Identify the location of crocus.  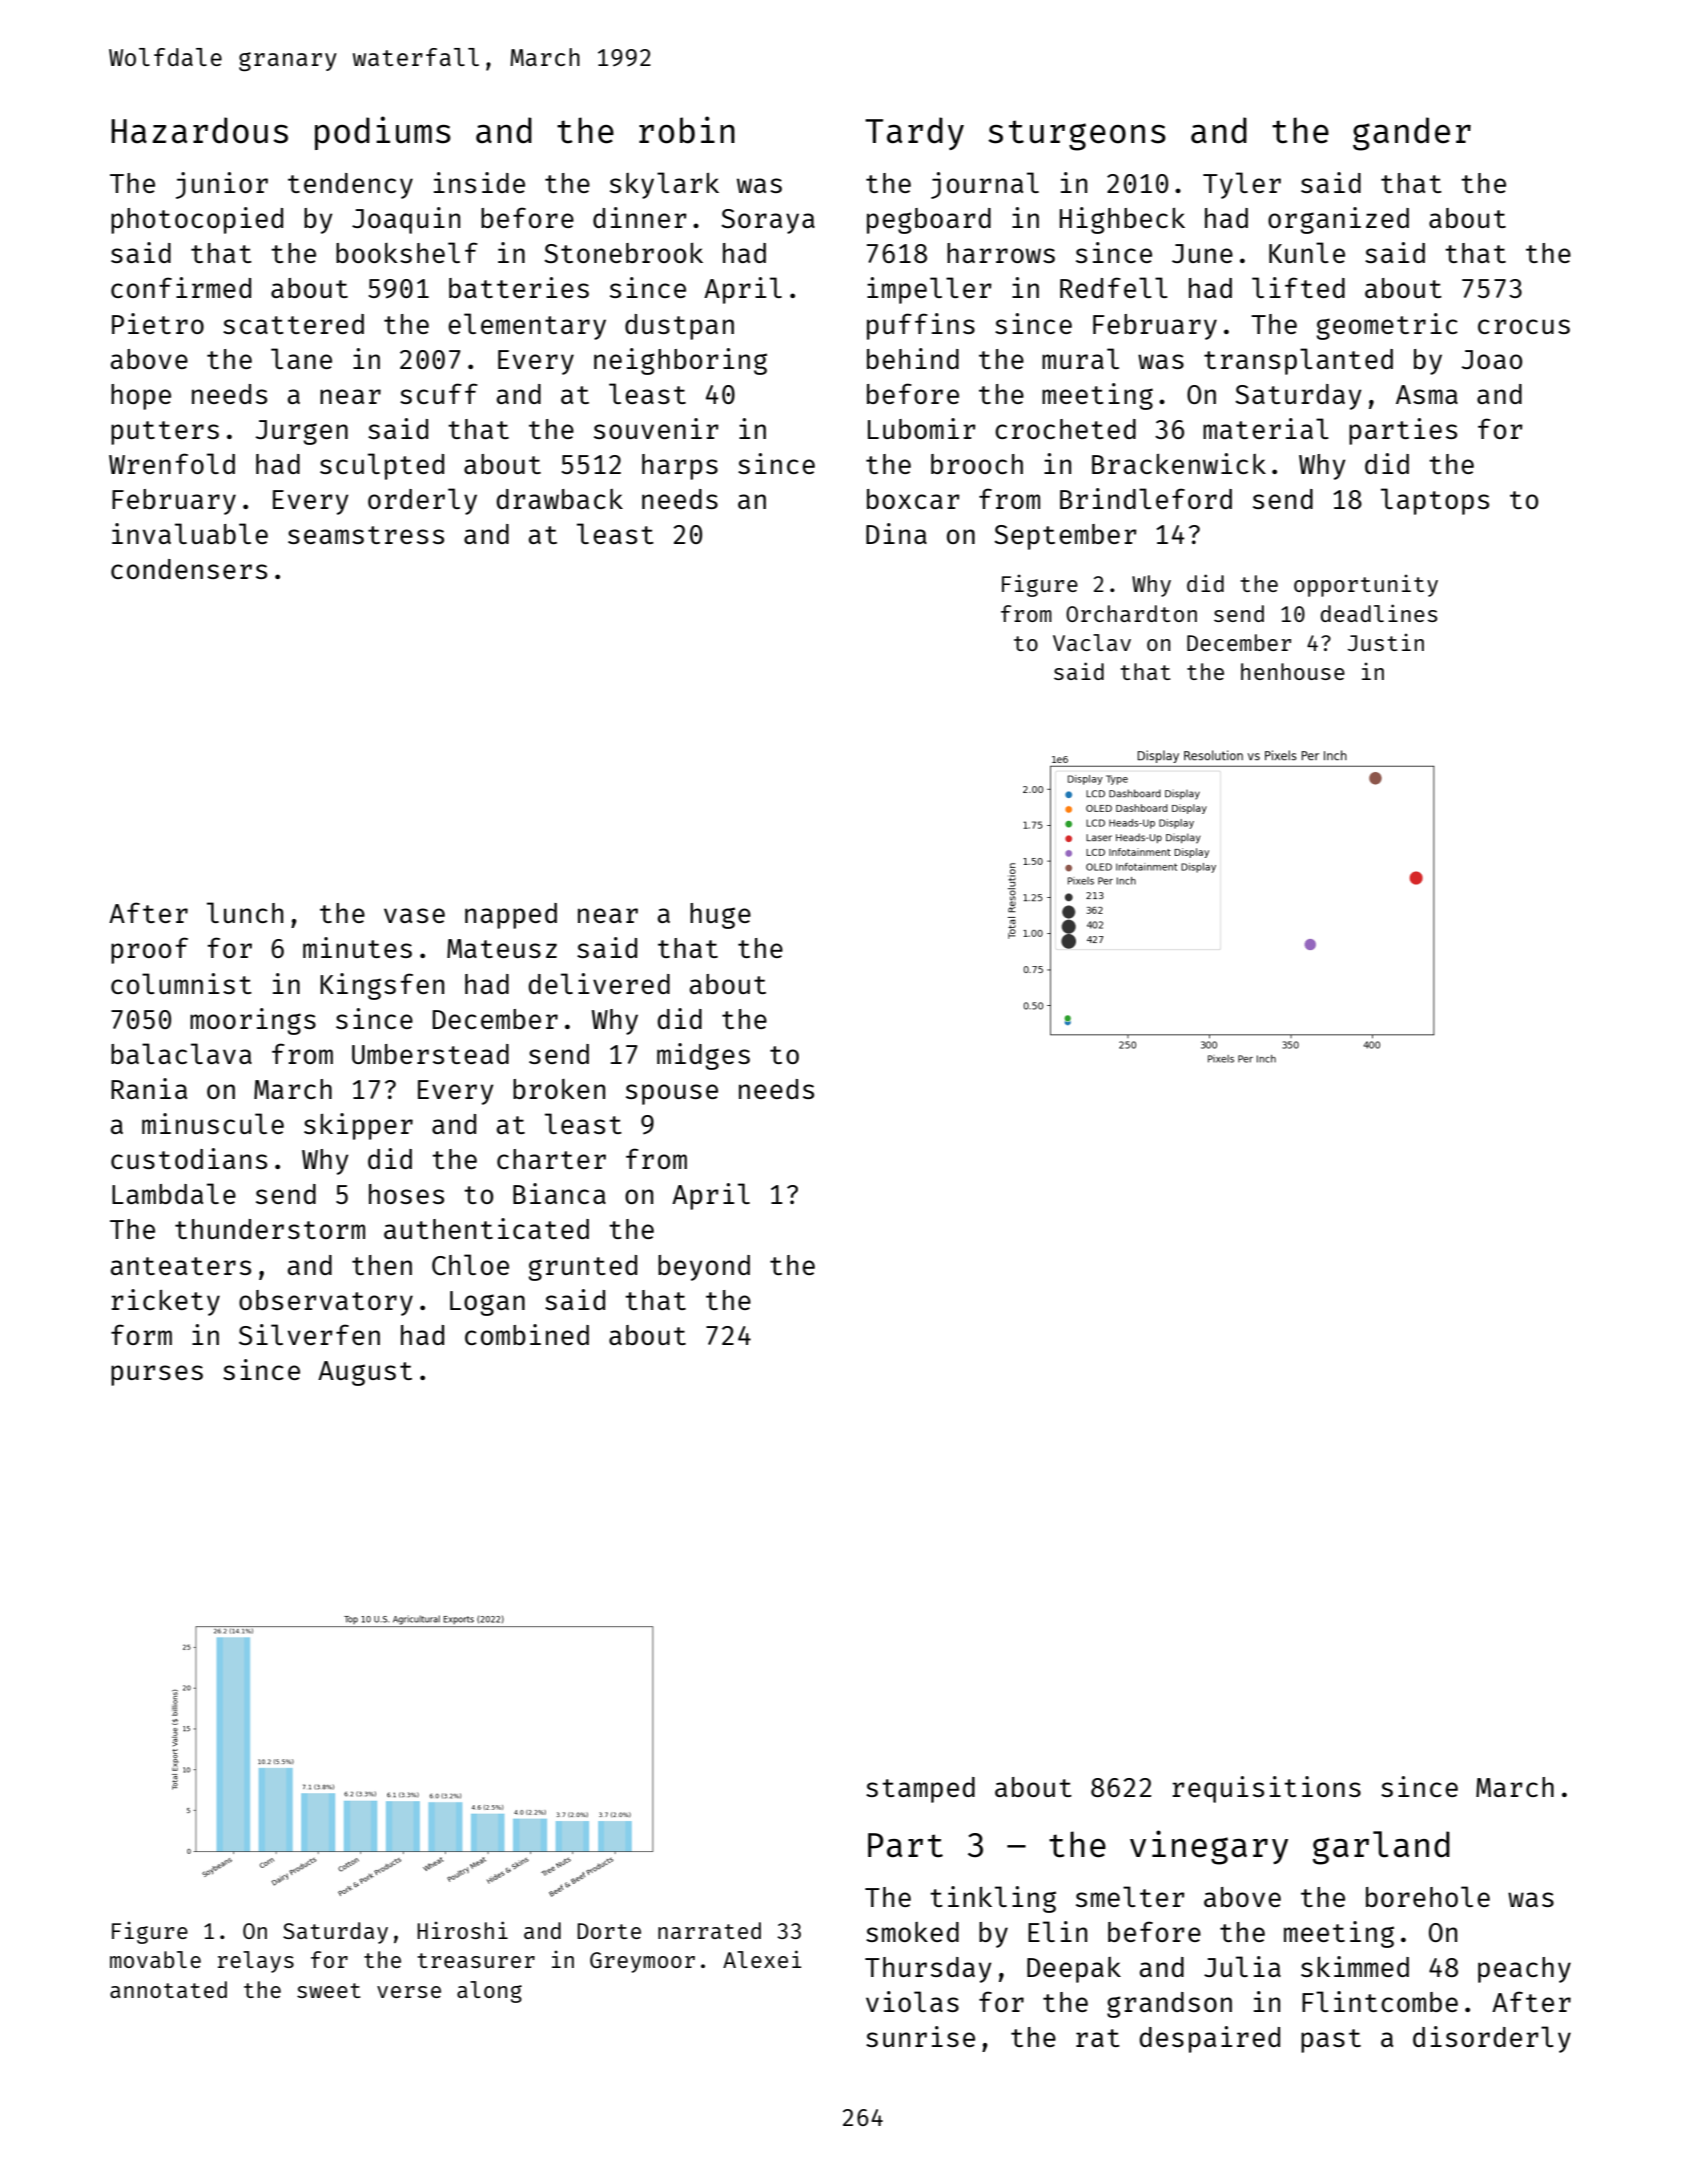
(1524, 326).
